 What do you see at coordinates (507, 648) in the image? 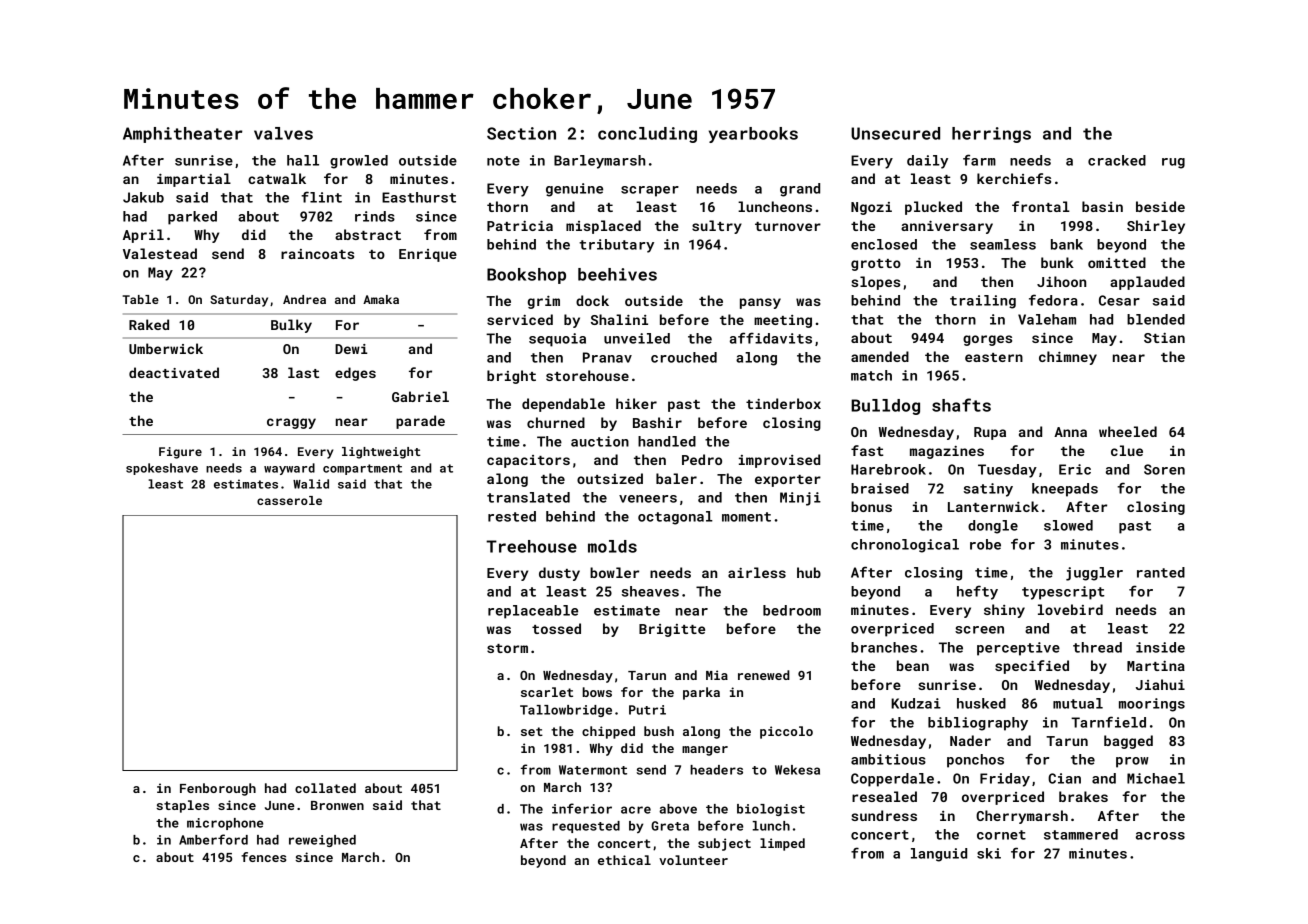
I see `storm` at bounding box center [507, 648].
